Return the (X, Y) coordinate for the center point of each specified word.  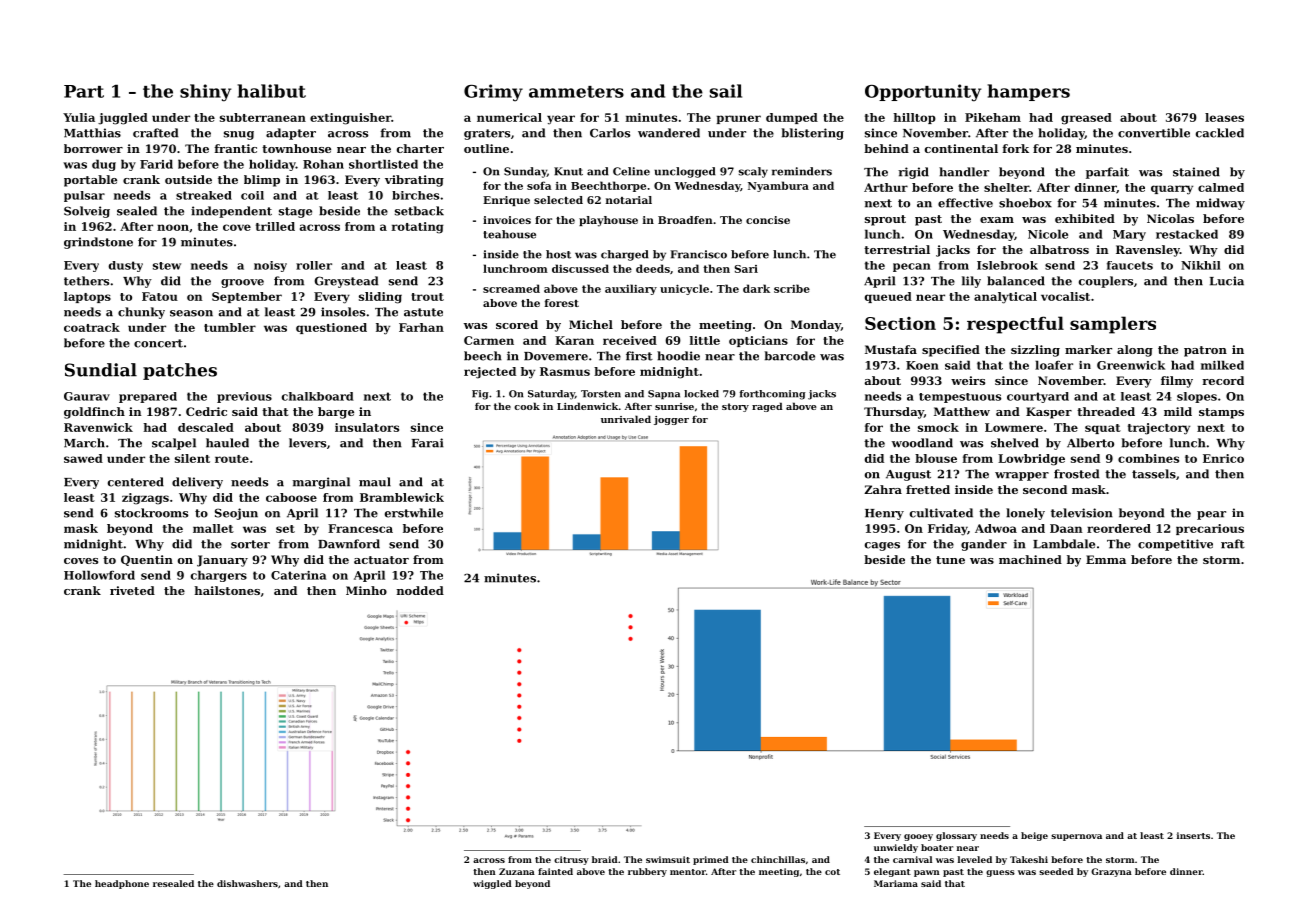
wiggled (492, 884)
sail (726, 91)
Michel (591, 324)
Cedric (206, 411)
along (1135, 351)
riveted (132, 590)
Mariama (896, 883)
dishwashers (247, 883)
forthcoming (772, 395)
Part (84, 91)
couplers (1106, 282)
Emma (1106, 559)
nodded (420, 590)
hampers (1028, 92)
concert (158, 343)
